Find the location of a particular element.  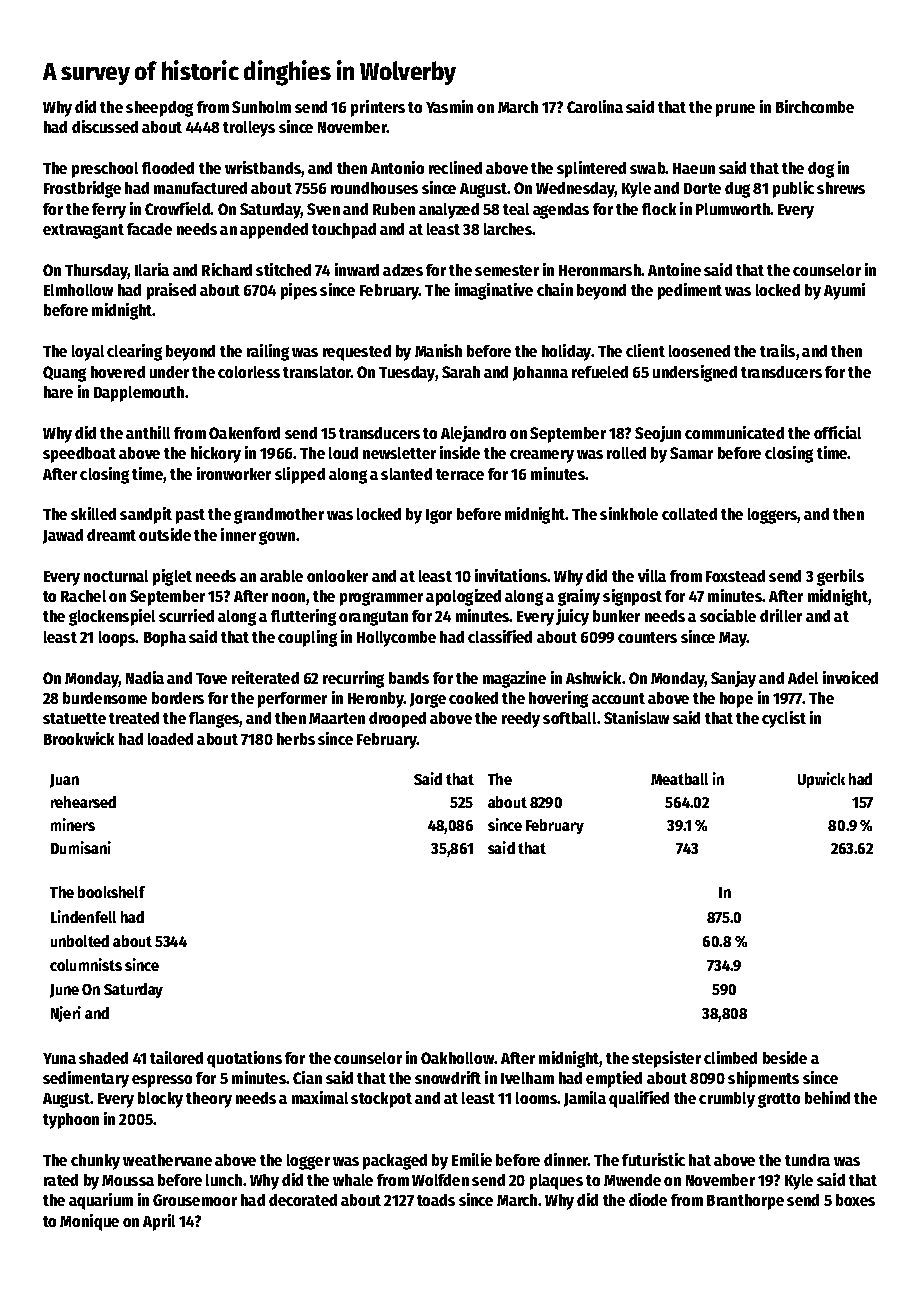

Meatball is located at coordinates (679, 779).
